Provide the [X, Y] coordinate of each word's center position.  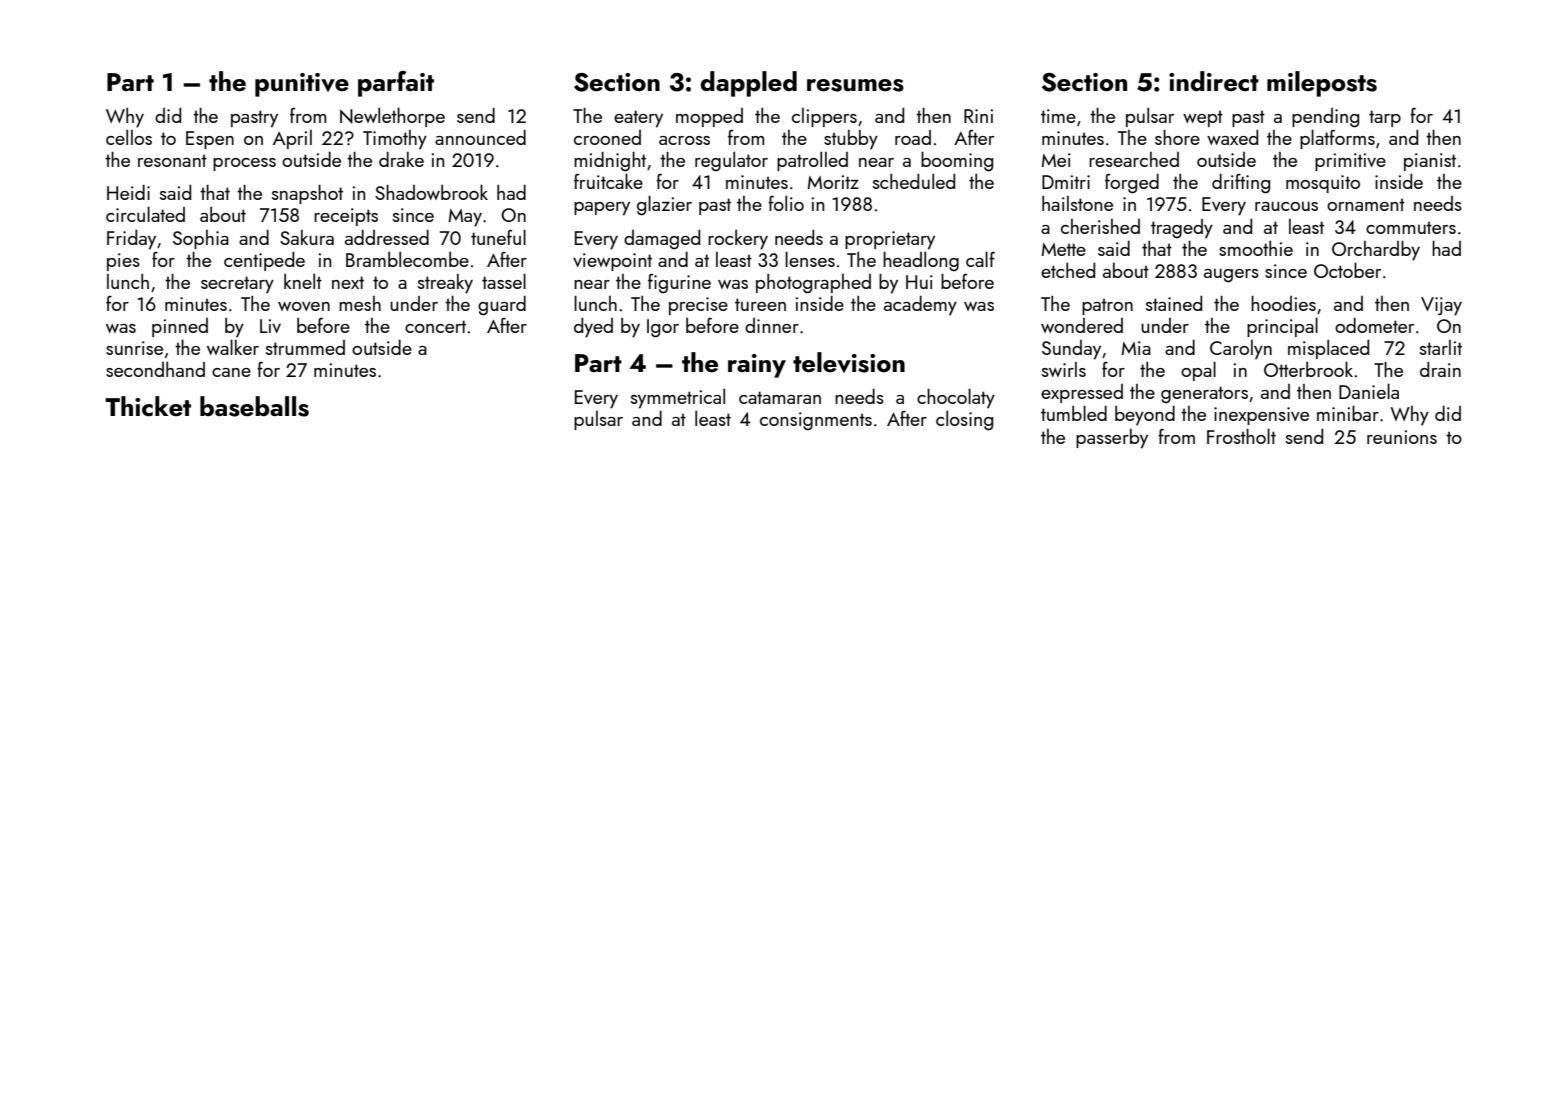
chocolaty [956, 398]
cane [231, 372]
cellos [129, 137]
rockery [738, 240]
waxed [1232, 137]
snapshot [307, 194]
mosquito [1323, 184]
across [684, 140]
